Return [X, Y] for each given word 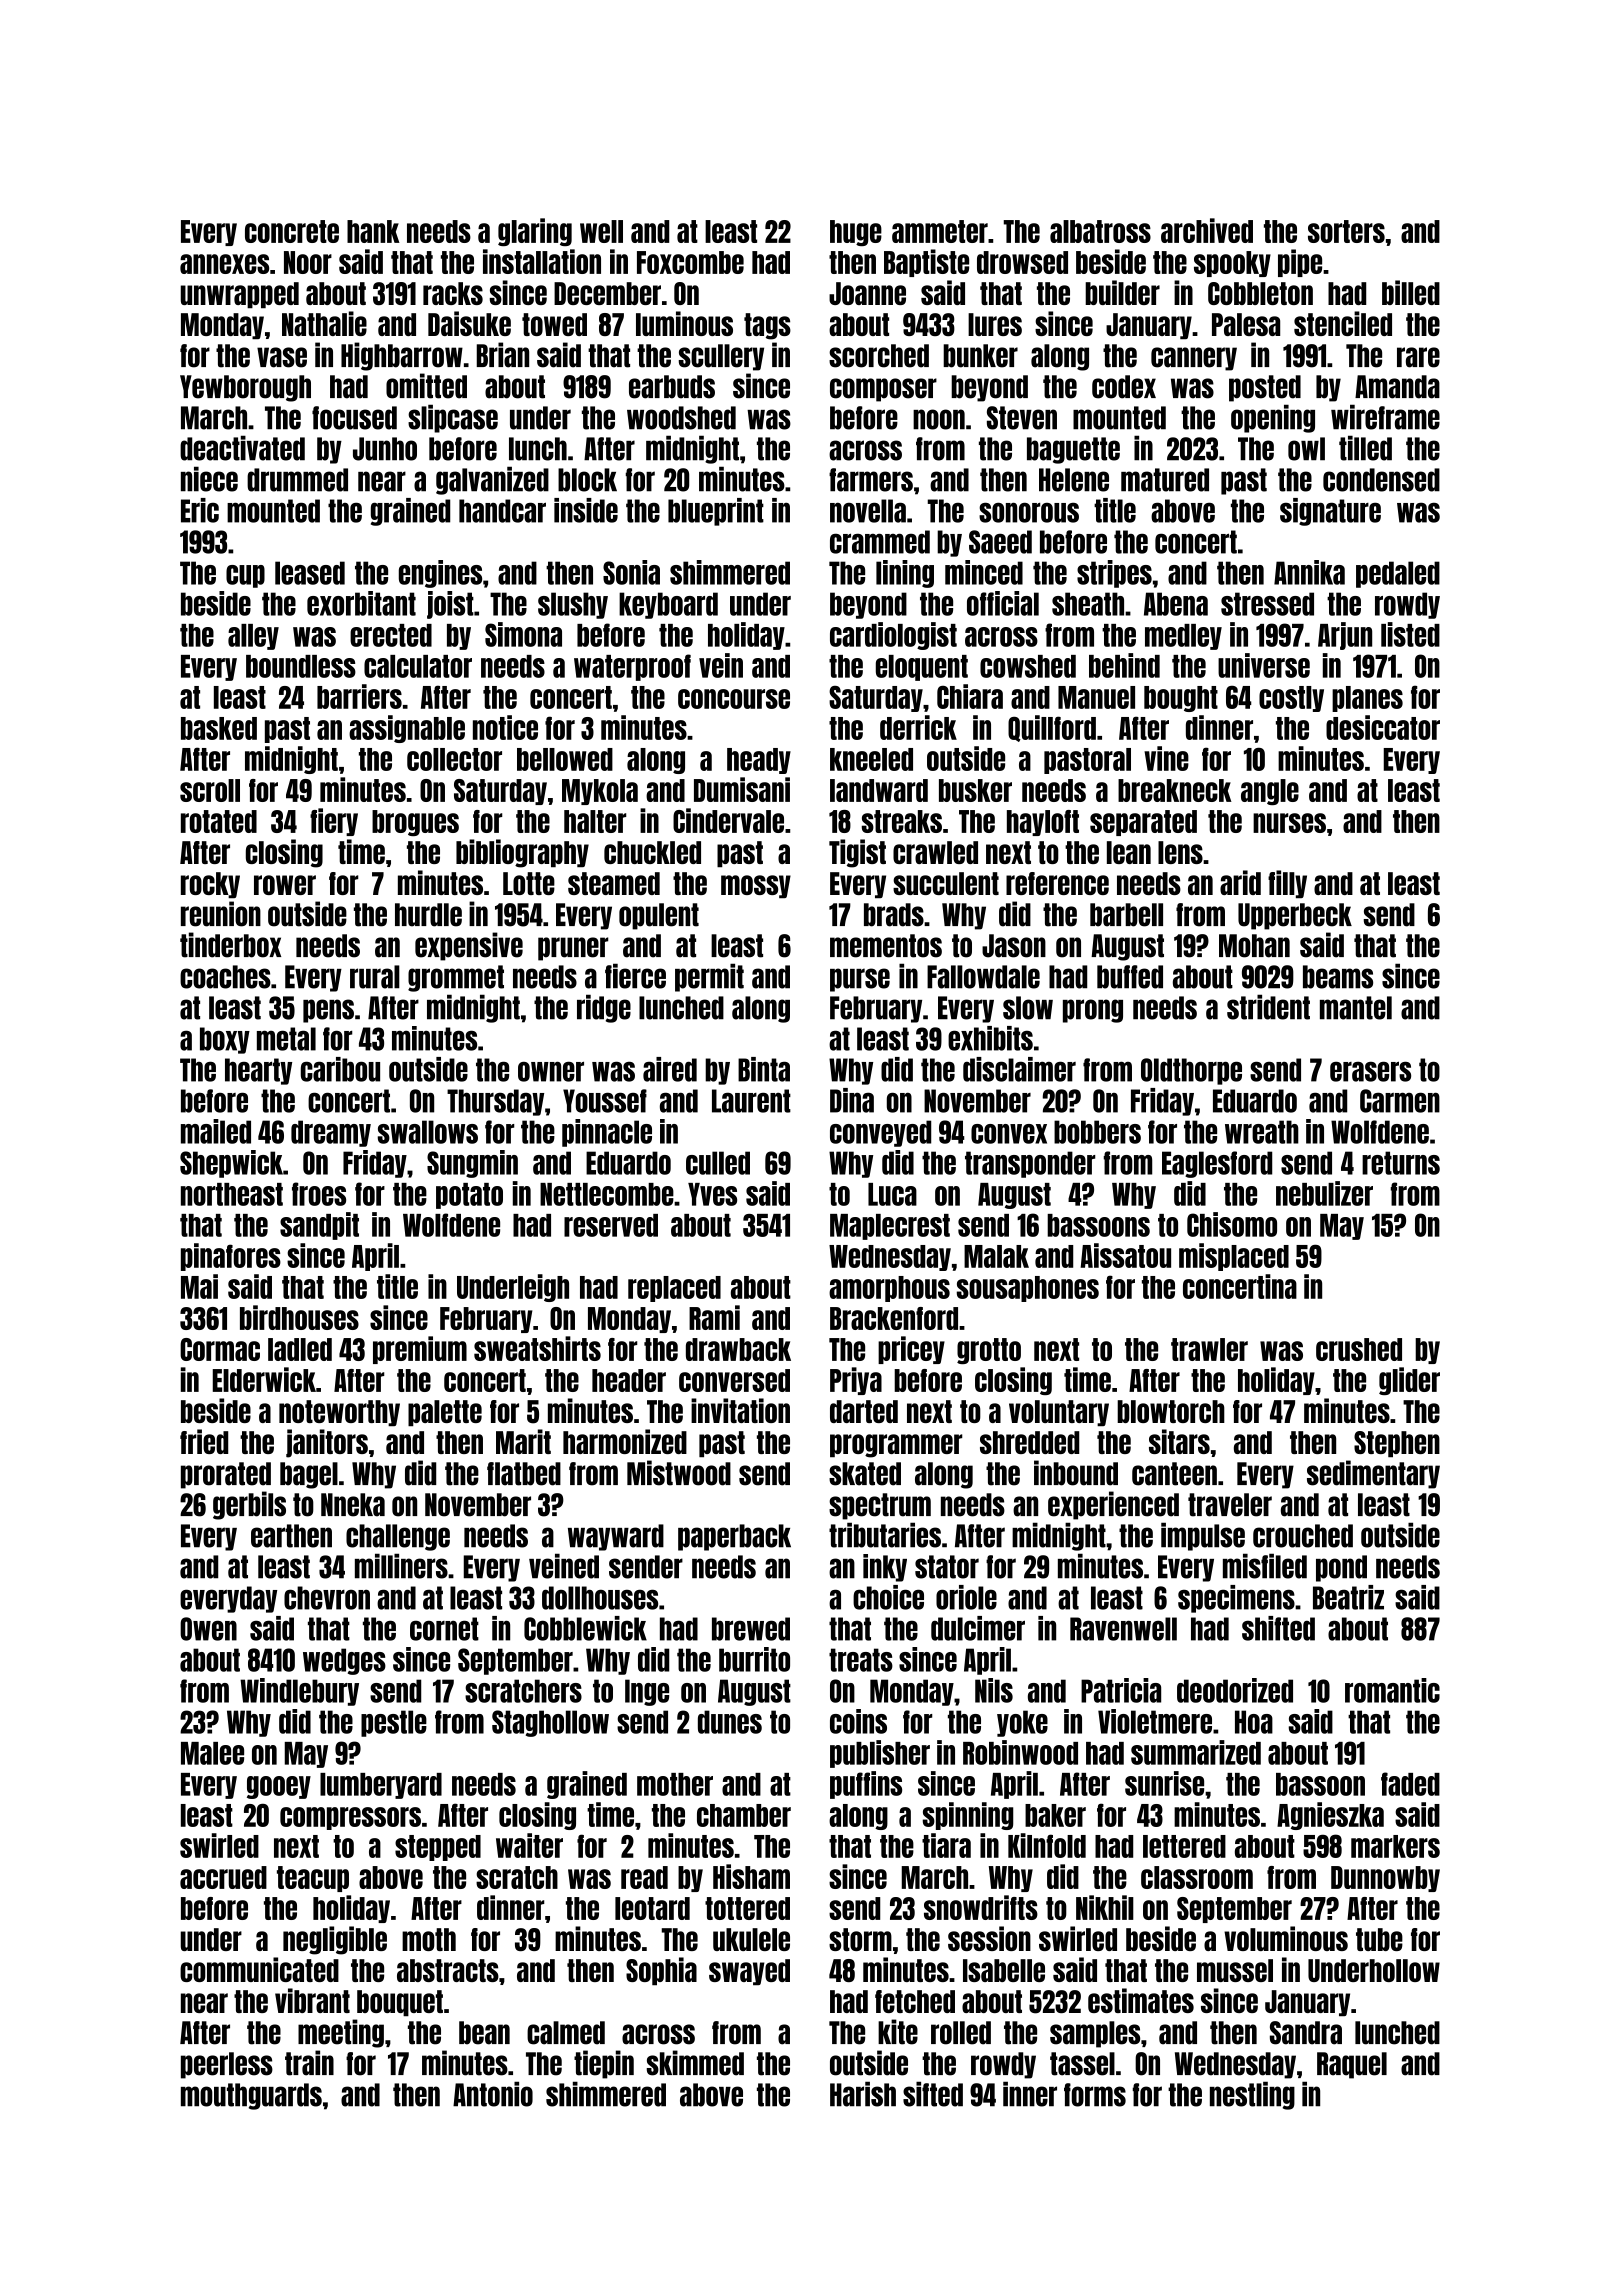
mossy [756, 886]
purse [860, 980]
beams [1338, 977]
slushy [573, 605]
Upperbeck [1295, 916]
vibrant [312, 2000]
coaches [225, 977]
